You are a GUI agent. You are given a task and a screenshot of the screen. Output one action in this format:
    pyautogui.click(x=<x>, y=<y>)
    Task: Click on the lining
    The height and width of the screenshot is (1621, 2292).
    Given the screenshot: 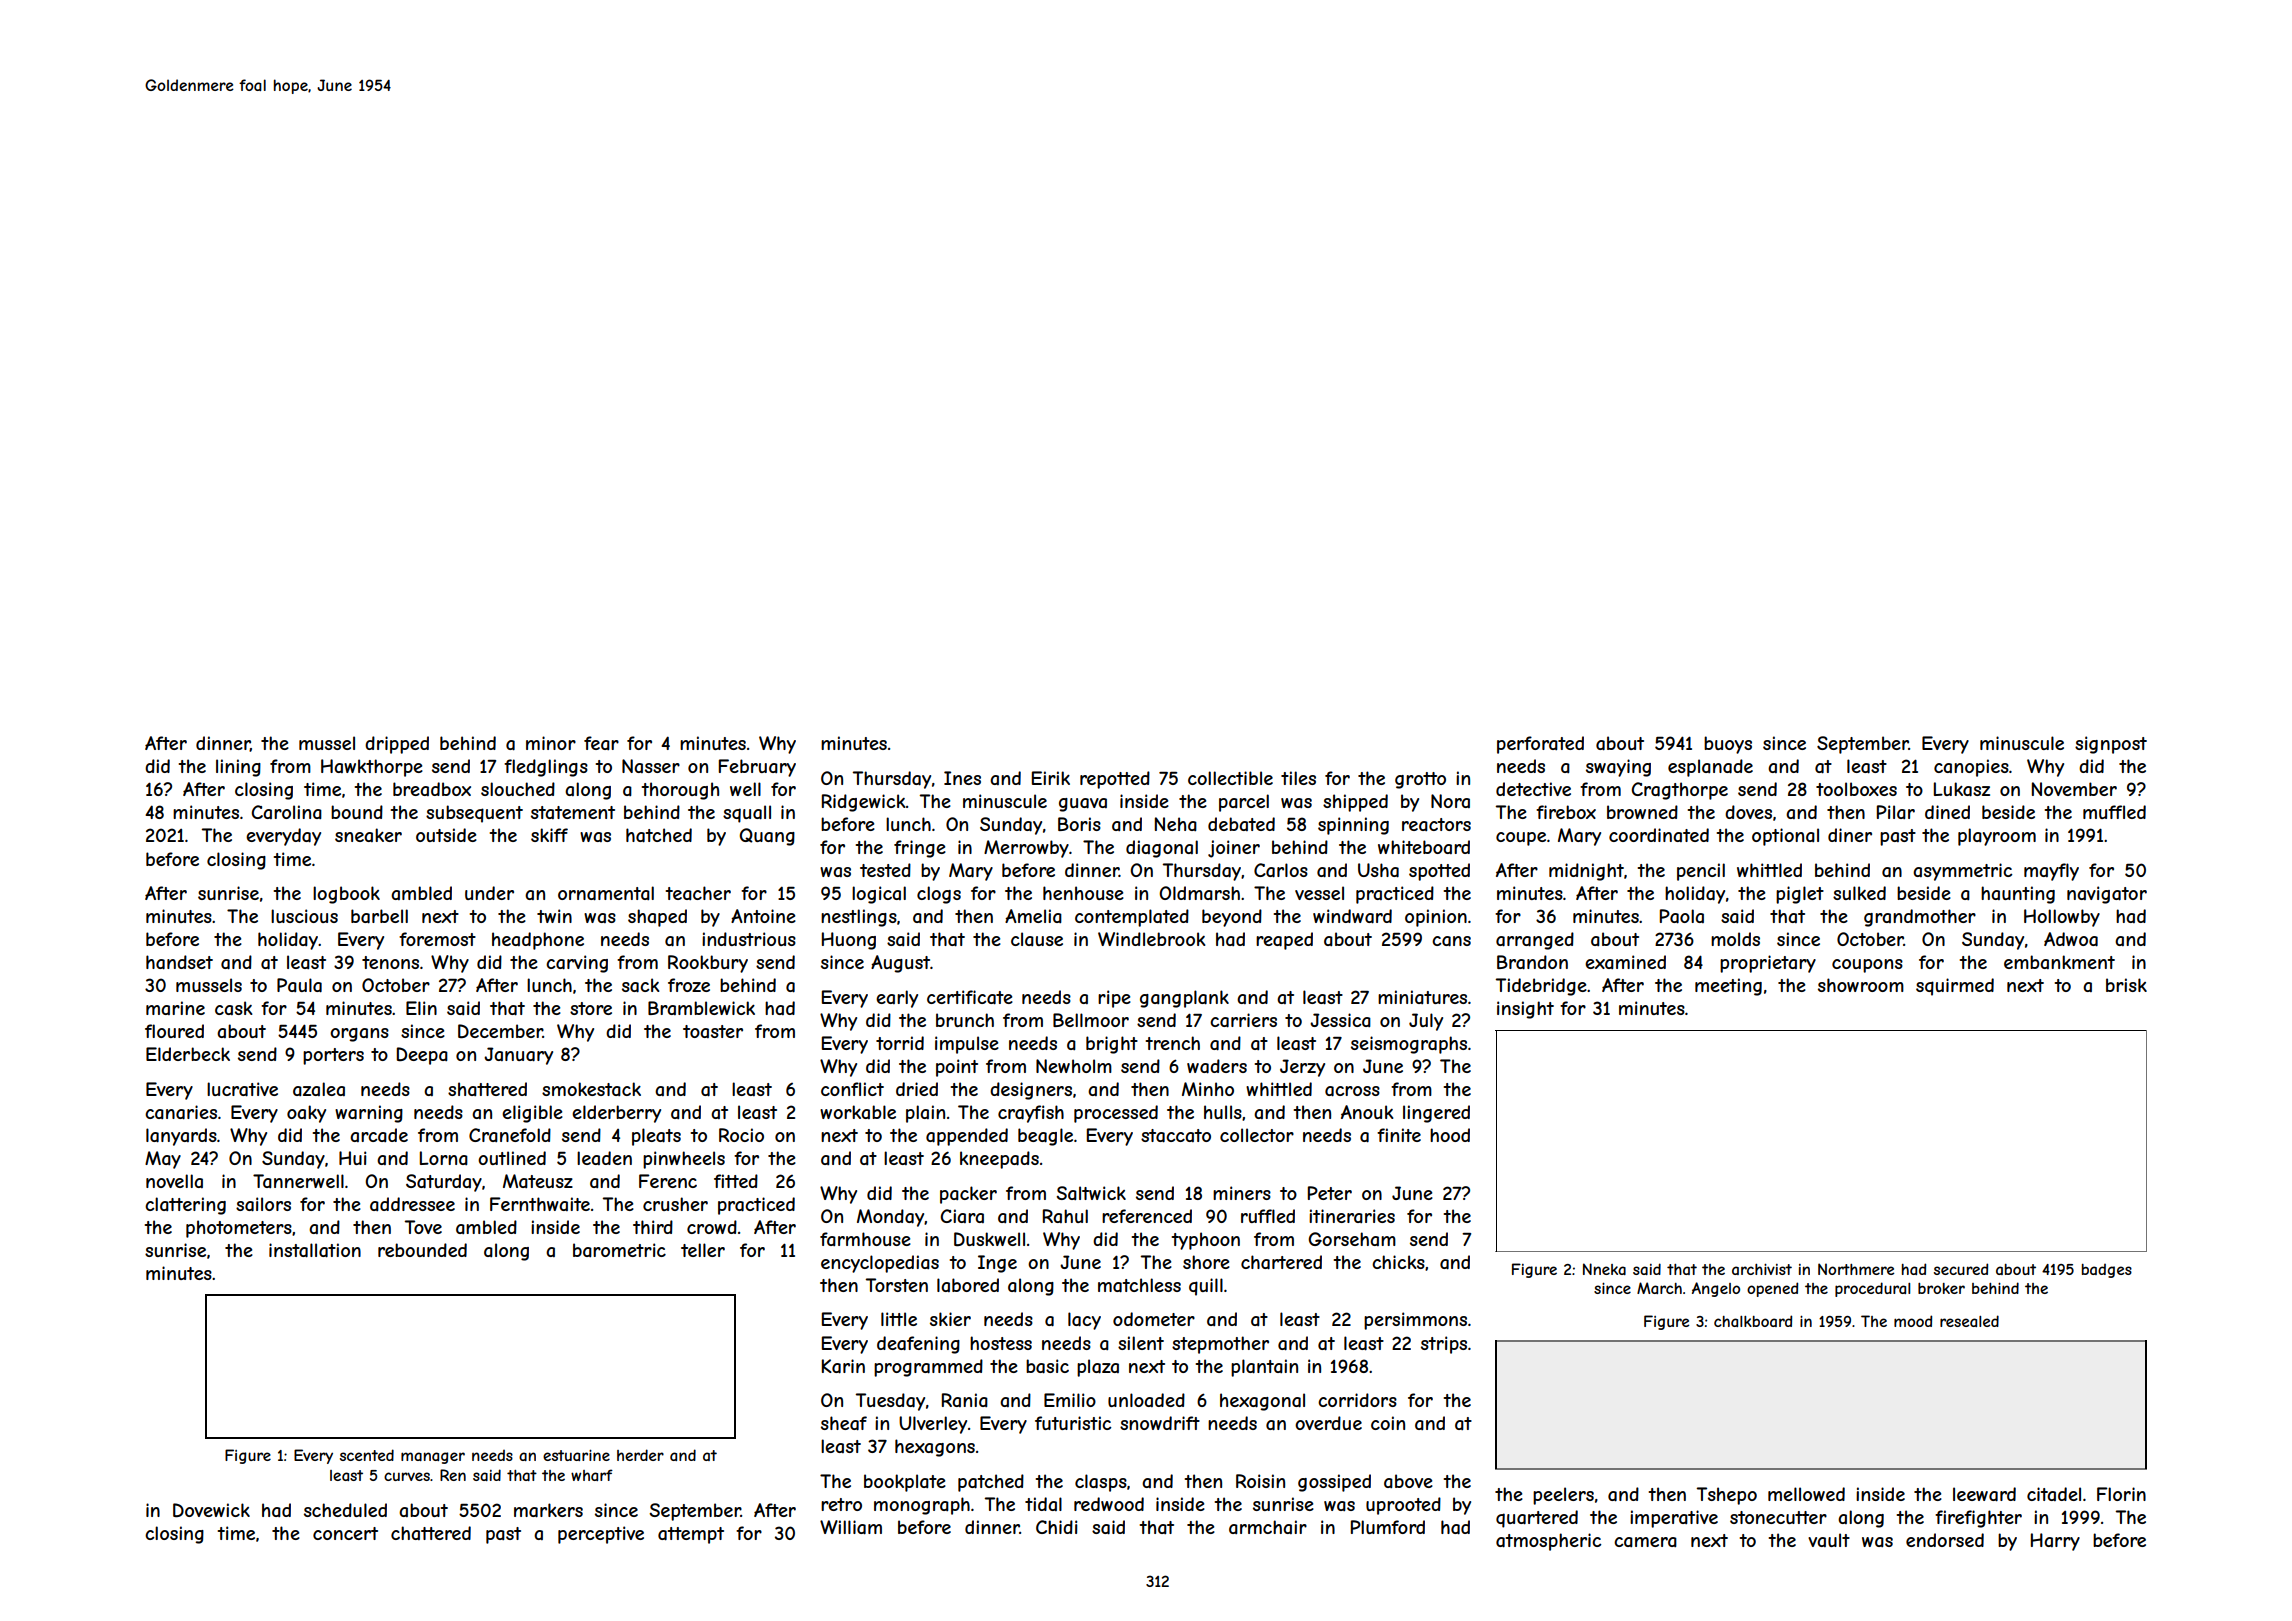 What is the action you would take?
    pyautogui.click(x=238, y=768)
